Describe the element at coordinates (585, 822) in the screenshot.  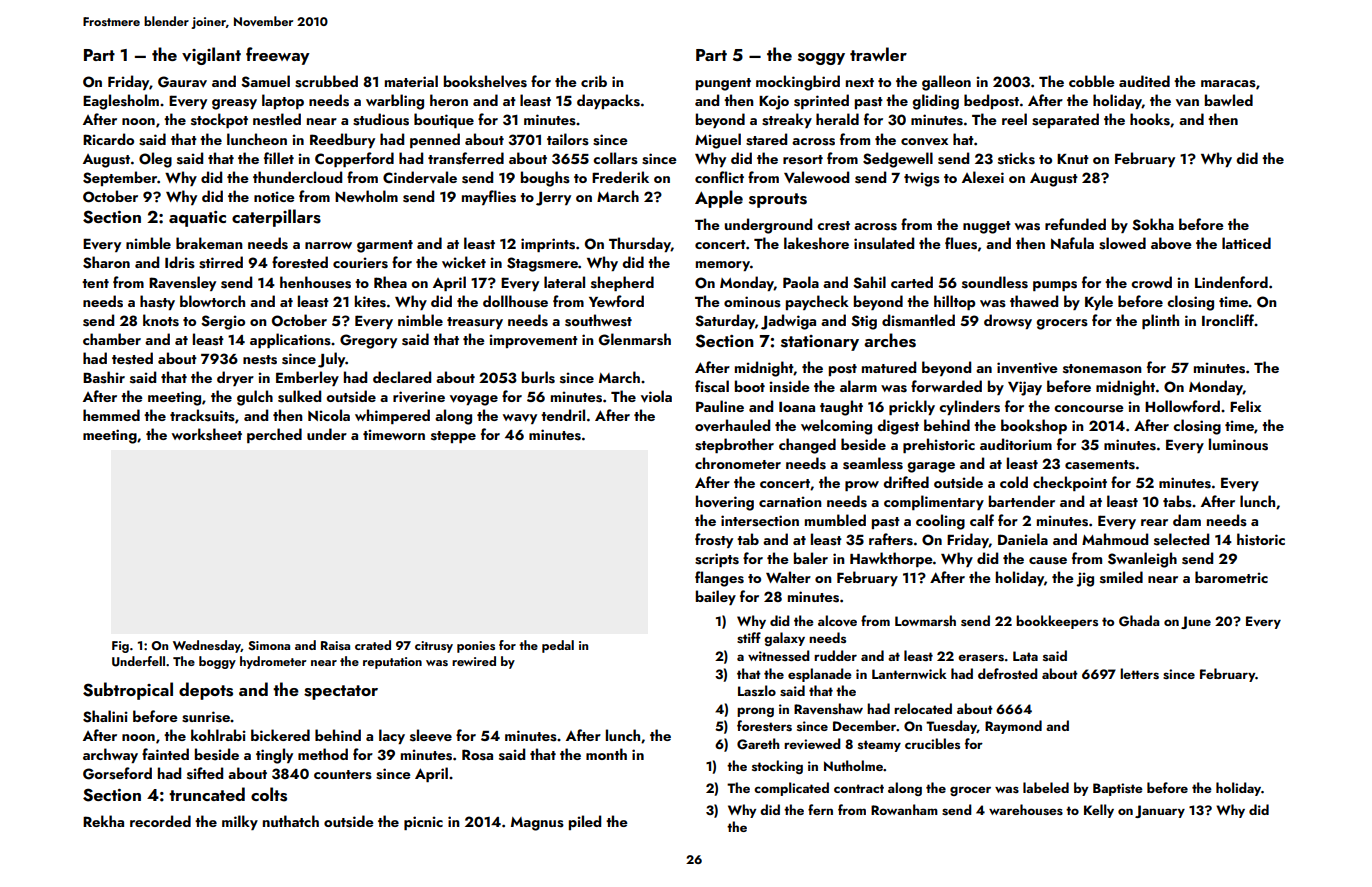
I see `piled` at that location.
